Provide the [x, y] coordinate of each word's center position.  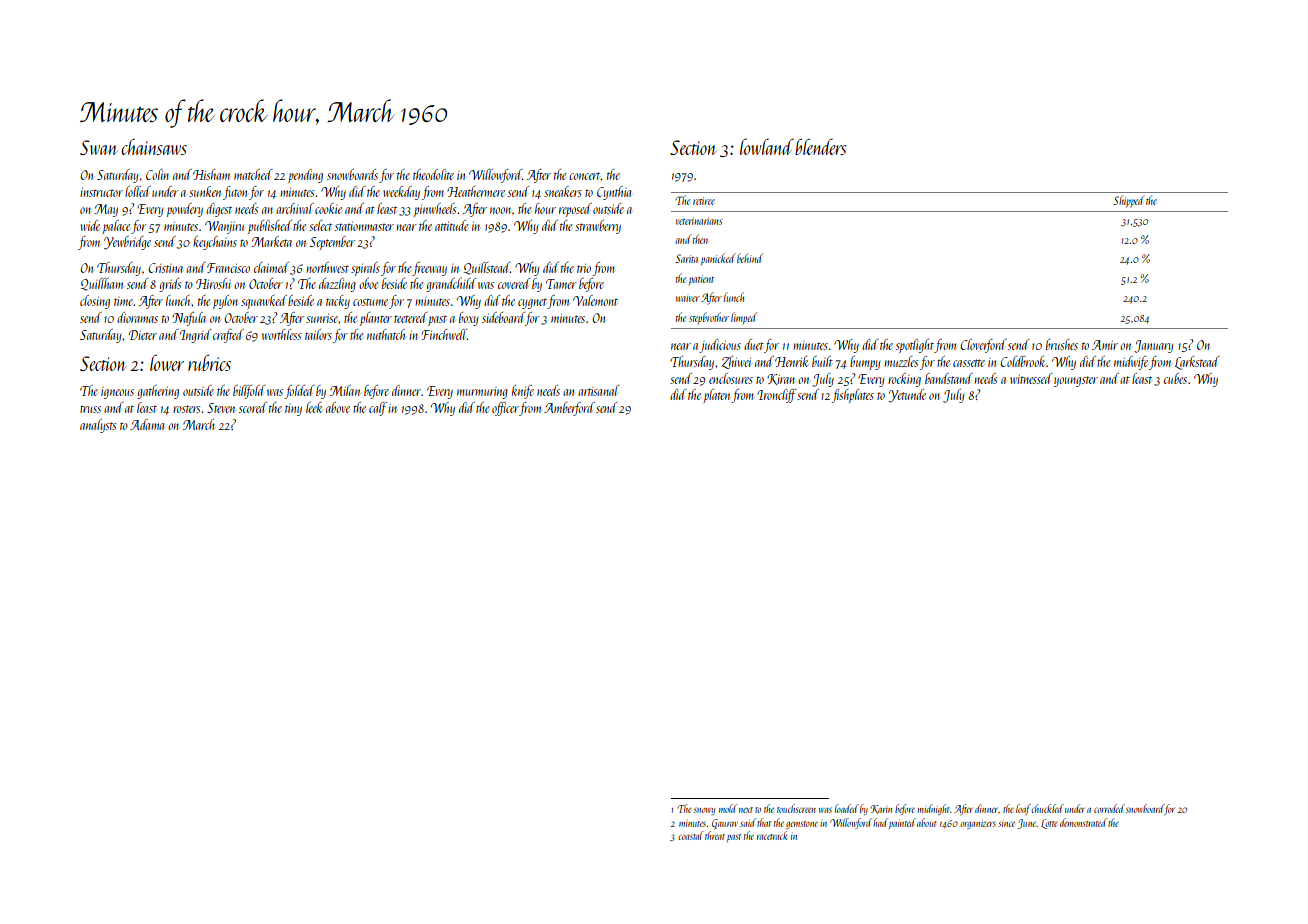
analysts [98, 426]
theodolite [433, 174]
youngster [1076, 381]
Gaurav [725, 824]
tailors [318, 334]
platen [717, 396]
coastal [691, 835]
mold [728, 808]
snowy [704, 811]
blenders [821, 146]
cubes [1175, 378]
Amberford [569, 409]
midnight [933, 809]
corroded [1109, 808]
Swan [99, 147]
